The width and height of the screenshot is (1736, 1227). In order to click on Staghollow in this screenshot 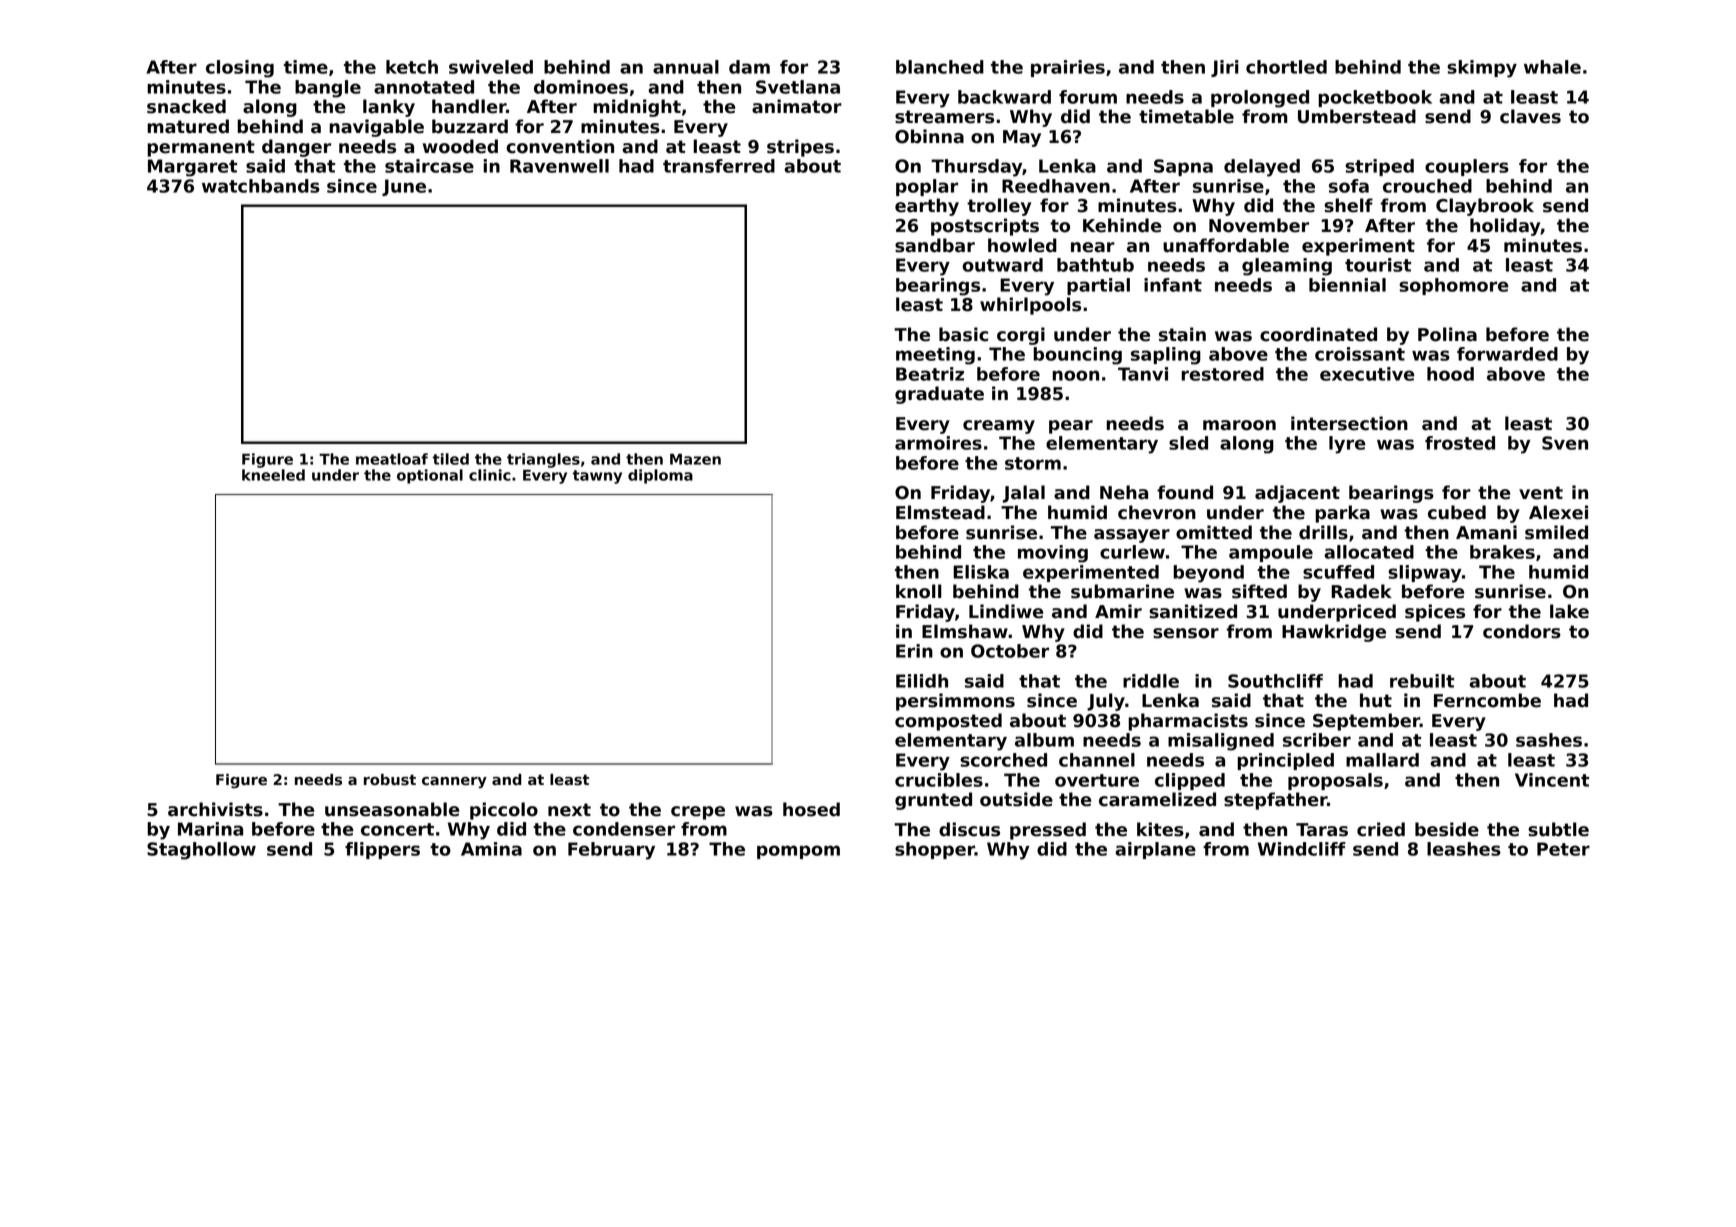, I will do `click(201, 851)`.
